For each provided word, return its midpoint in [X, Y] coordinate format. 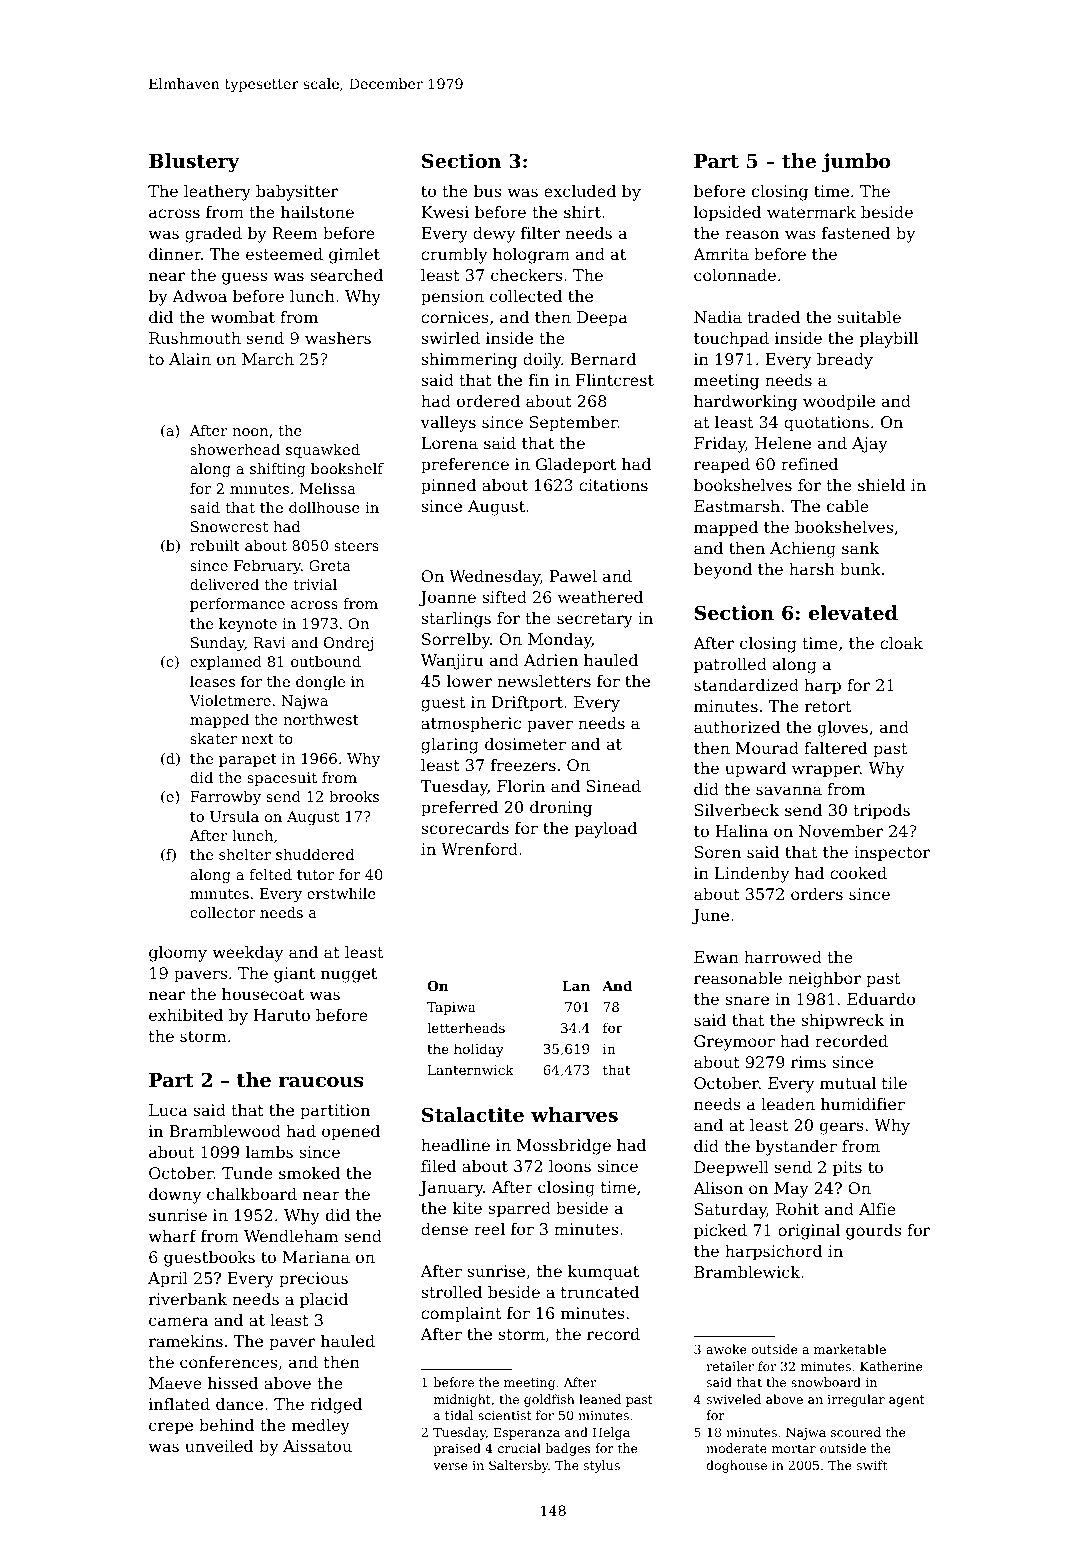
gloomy [178, 954]
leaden [788, 1104]
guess [244, 278]
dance [239, 1404]
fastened [856, 233]
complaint [461, 1315]
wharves [574, 1114]
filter [540, 233]
